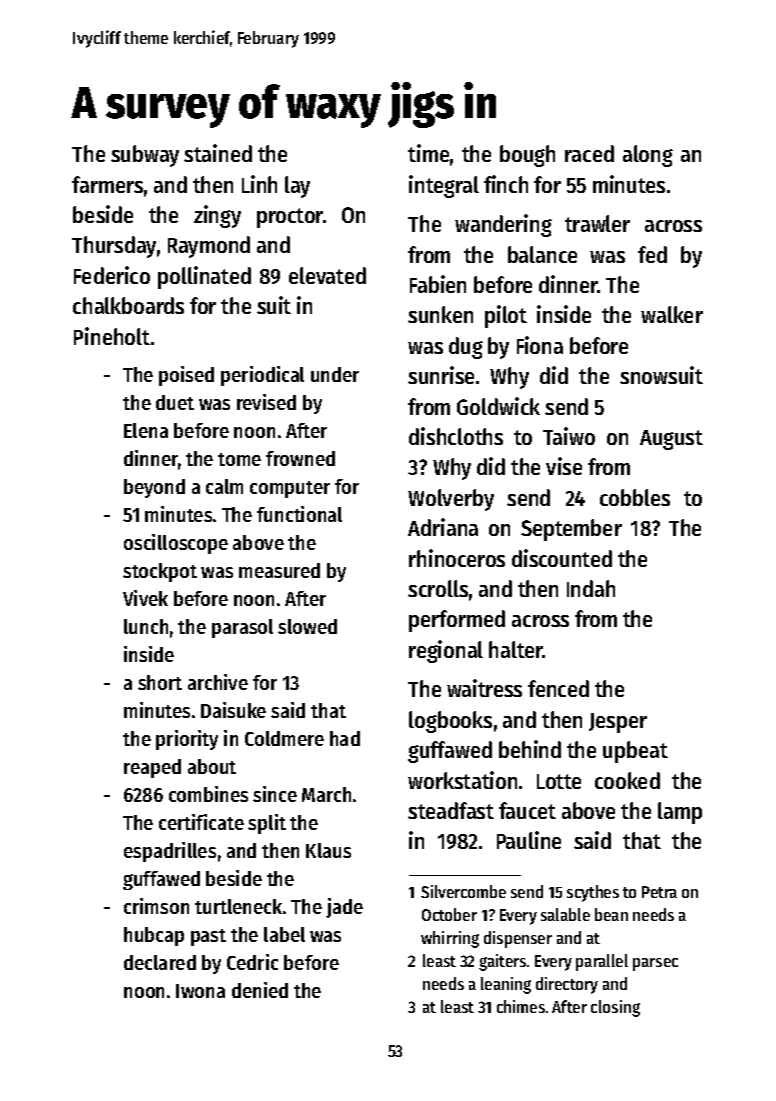  Describe the element at coordinates (456, 436) in the screenshot. I see `dishcloths` at that location.
